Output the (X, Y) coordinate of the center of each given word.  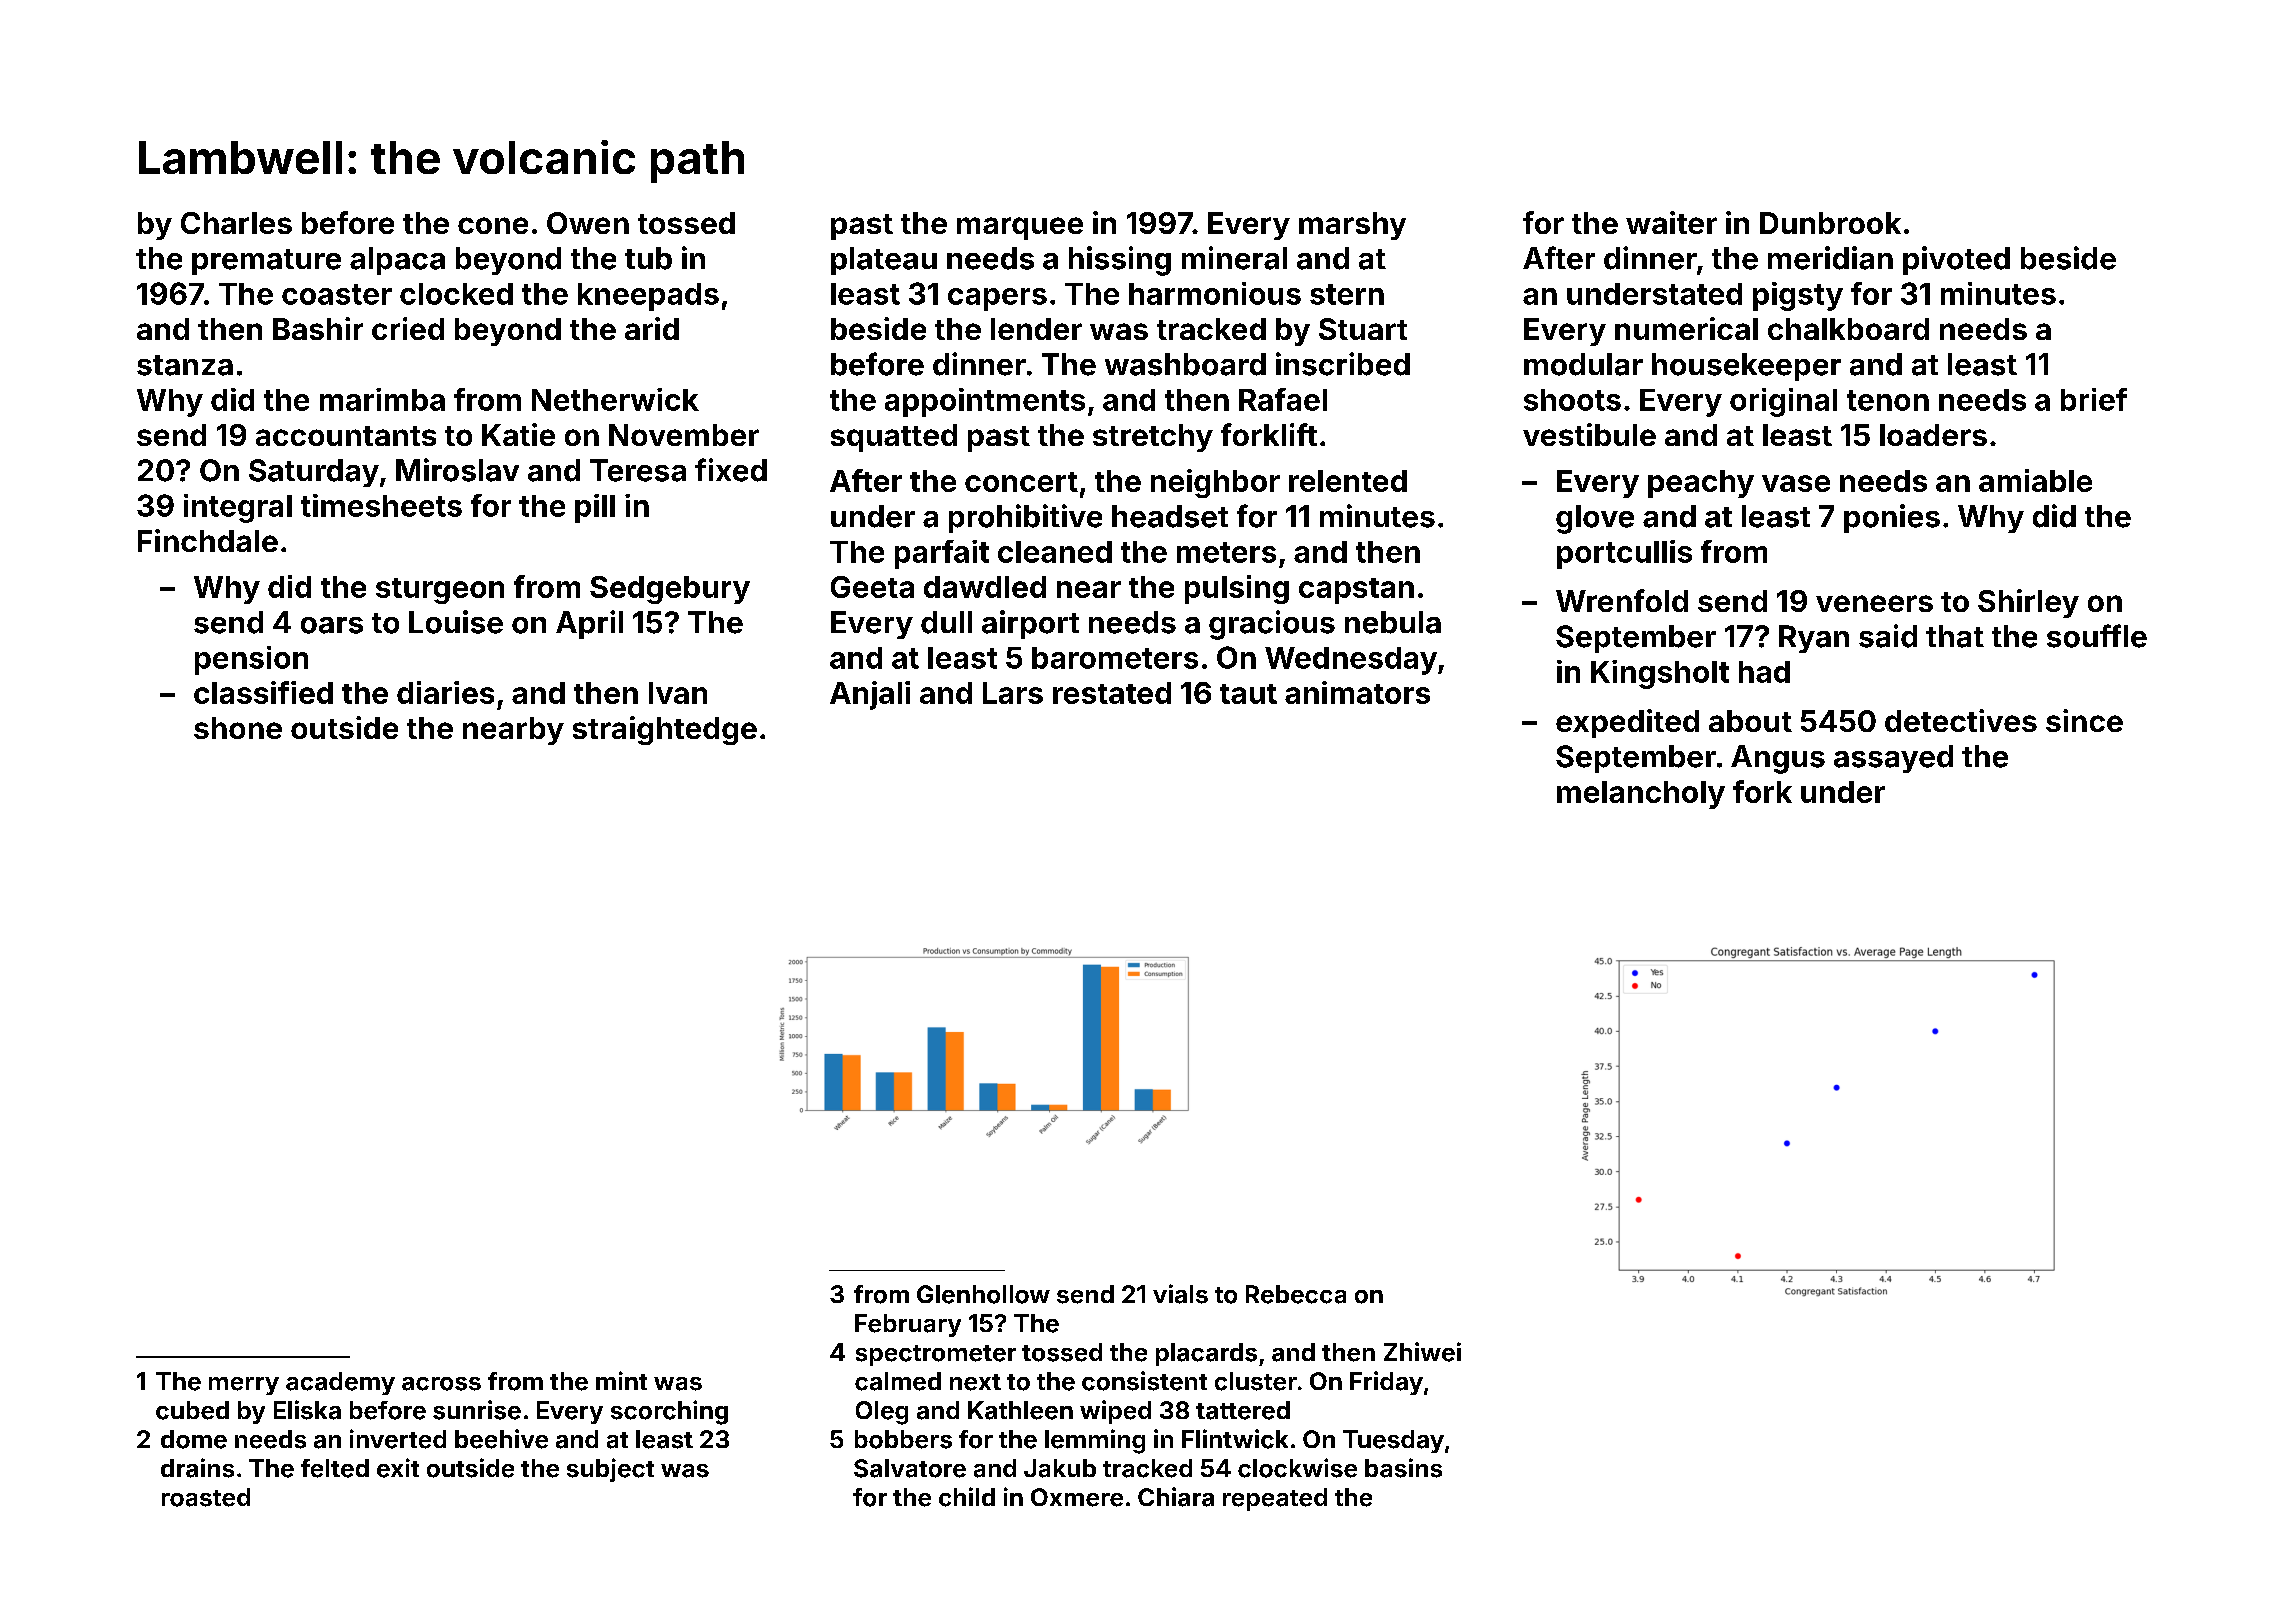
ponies (1892, 518)
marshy (1352, 226)
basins (1403, 1468)
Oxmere (1077, 1497)
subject (610, 1470)
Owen (588, 223)
